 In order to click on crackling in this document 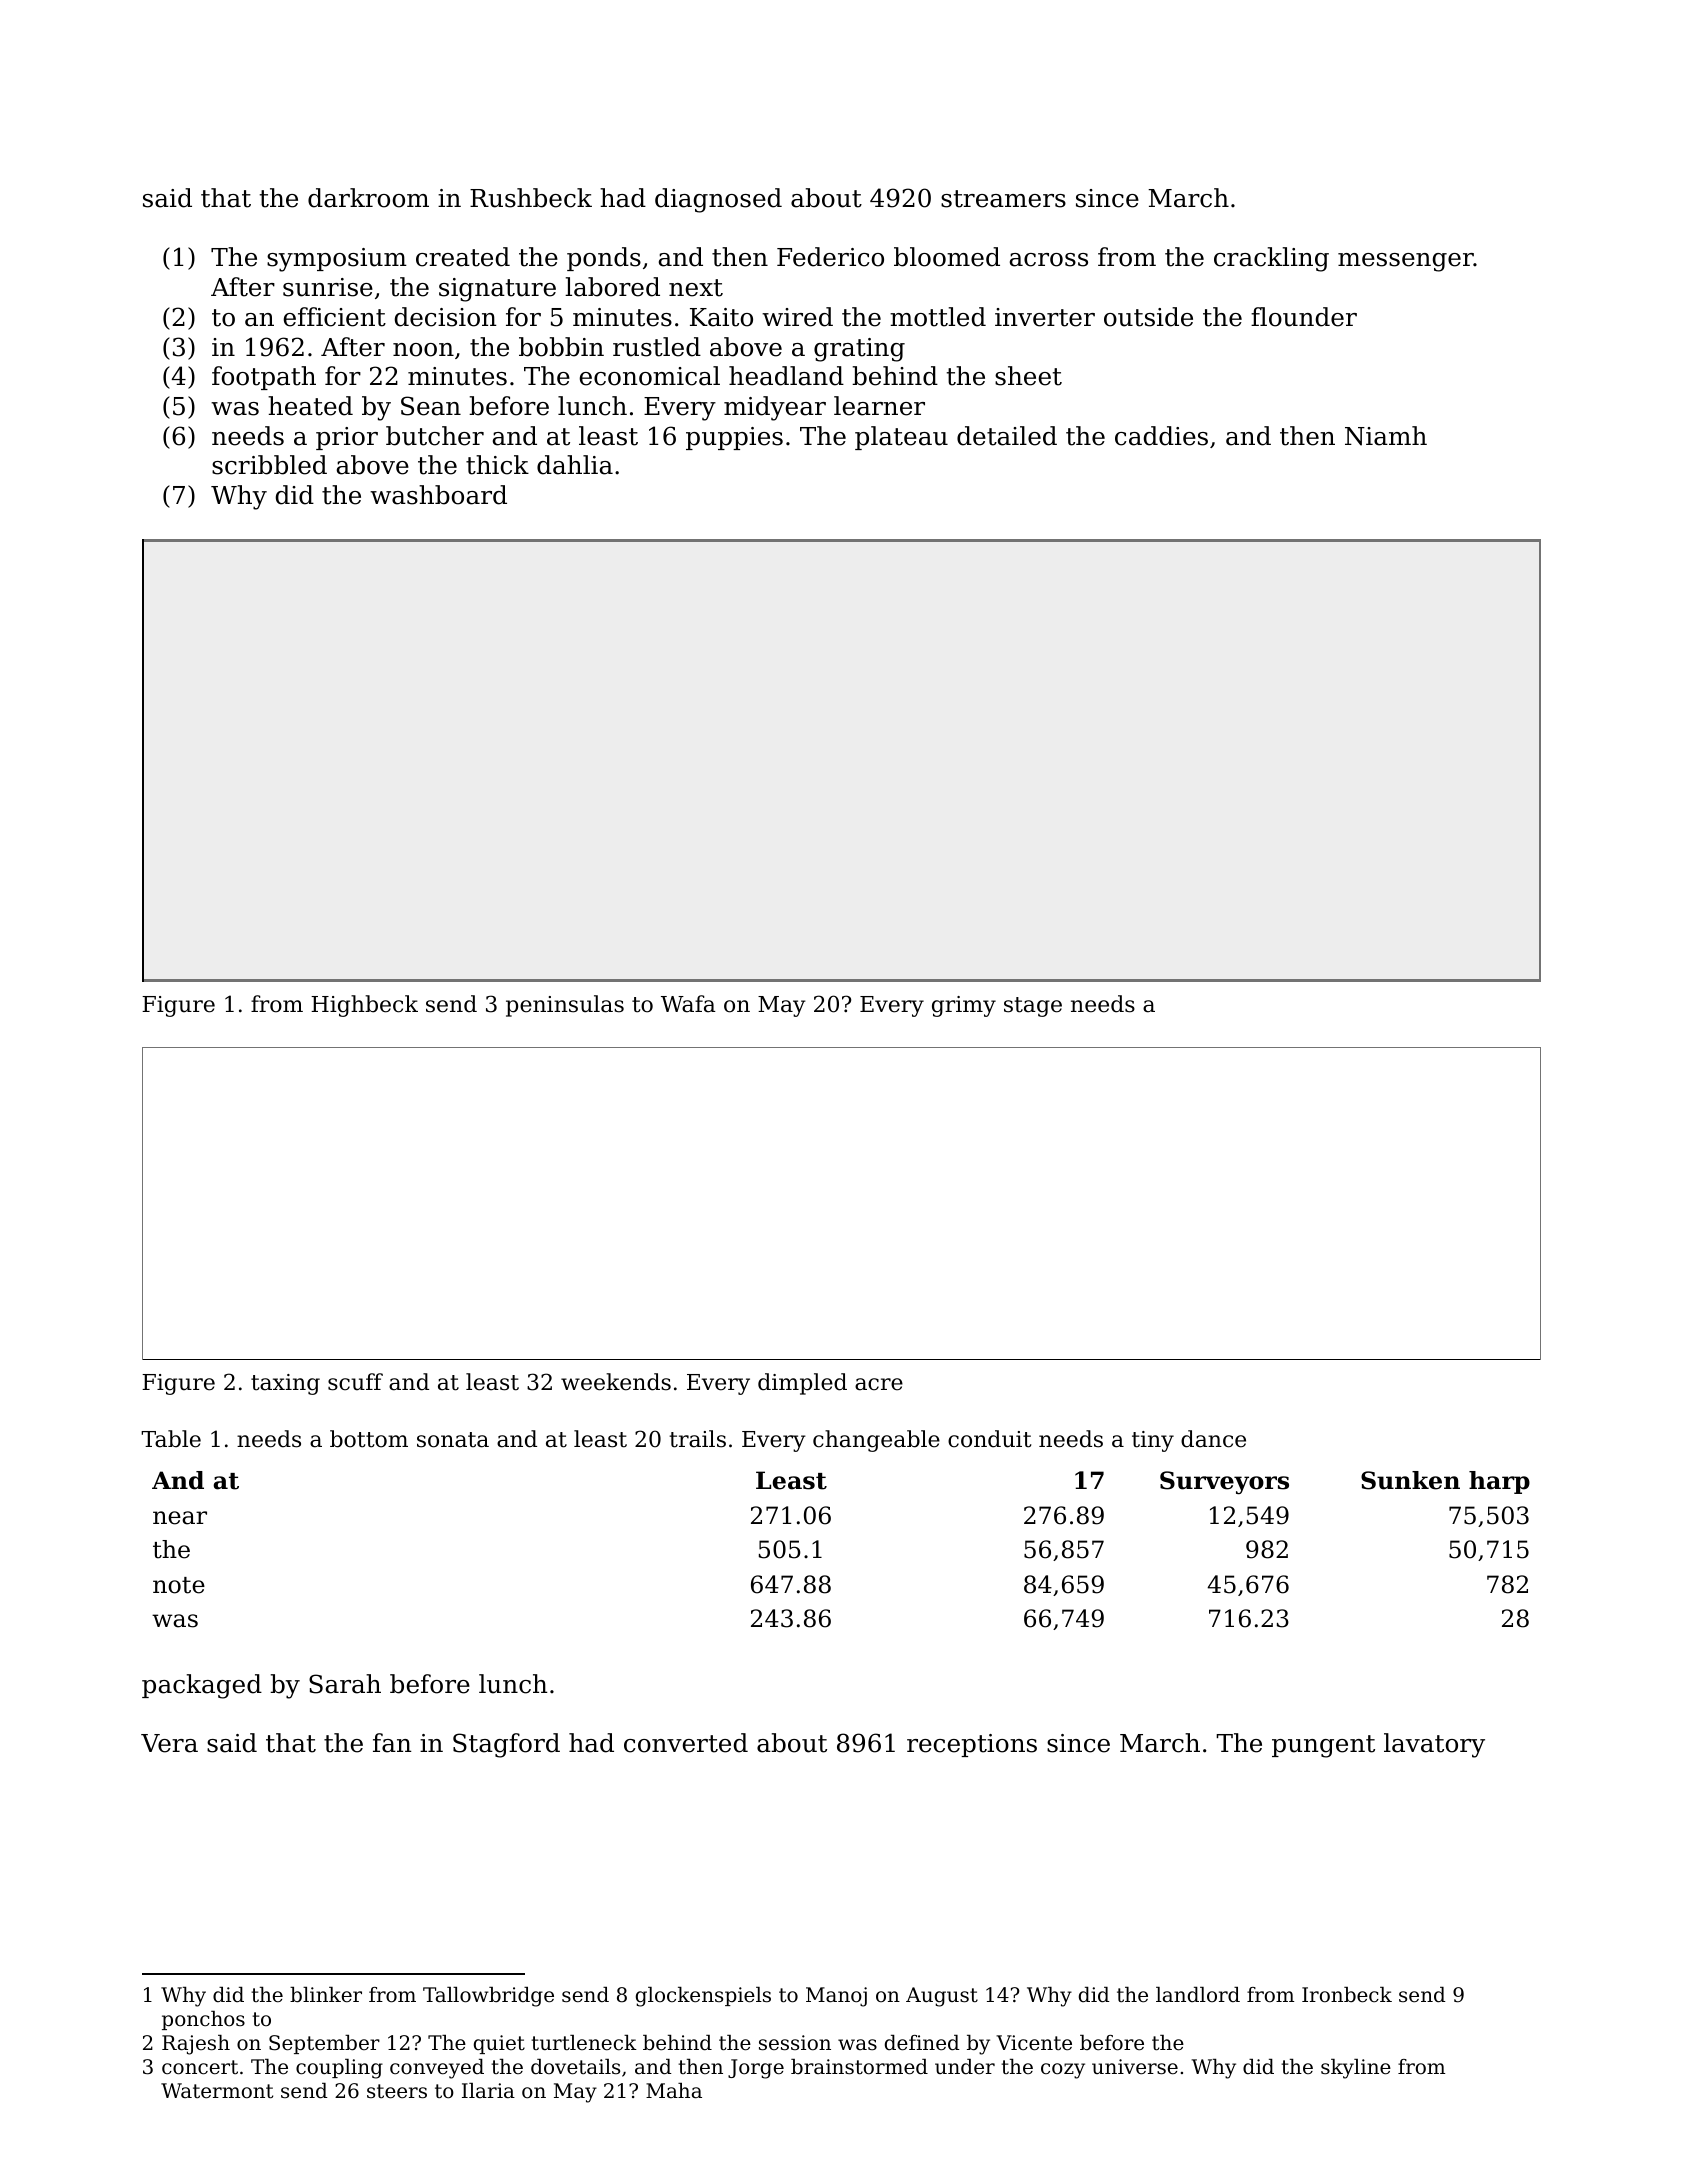, I will do `click(1271, 259)`.
